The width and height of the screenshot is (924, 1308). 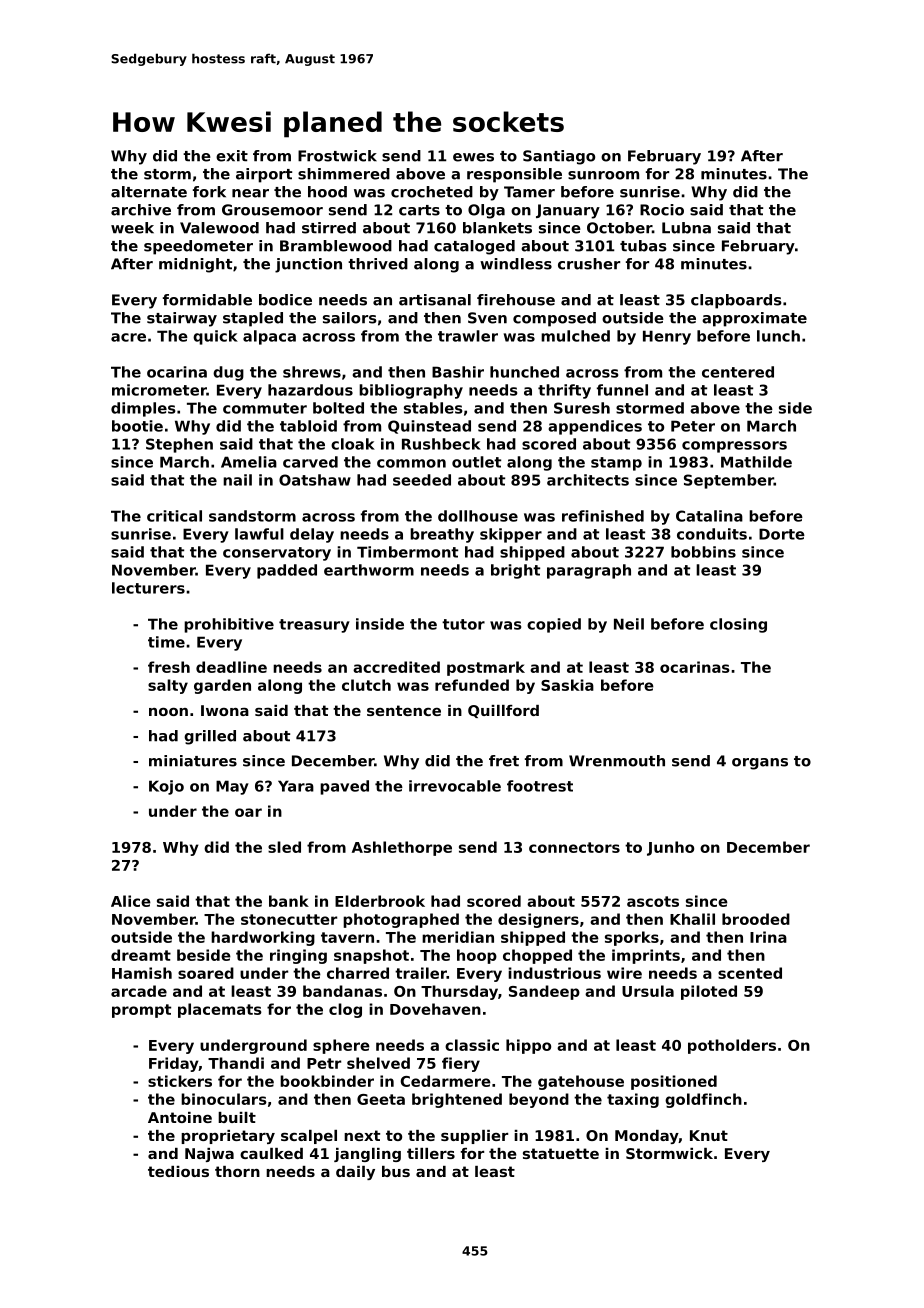 What do you see at coordinates (603, 175) in the screenshot?
I see `sunroom` at bounding box center [603, 175].
